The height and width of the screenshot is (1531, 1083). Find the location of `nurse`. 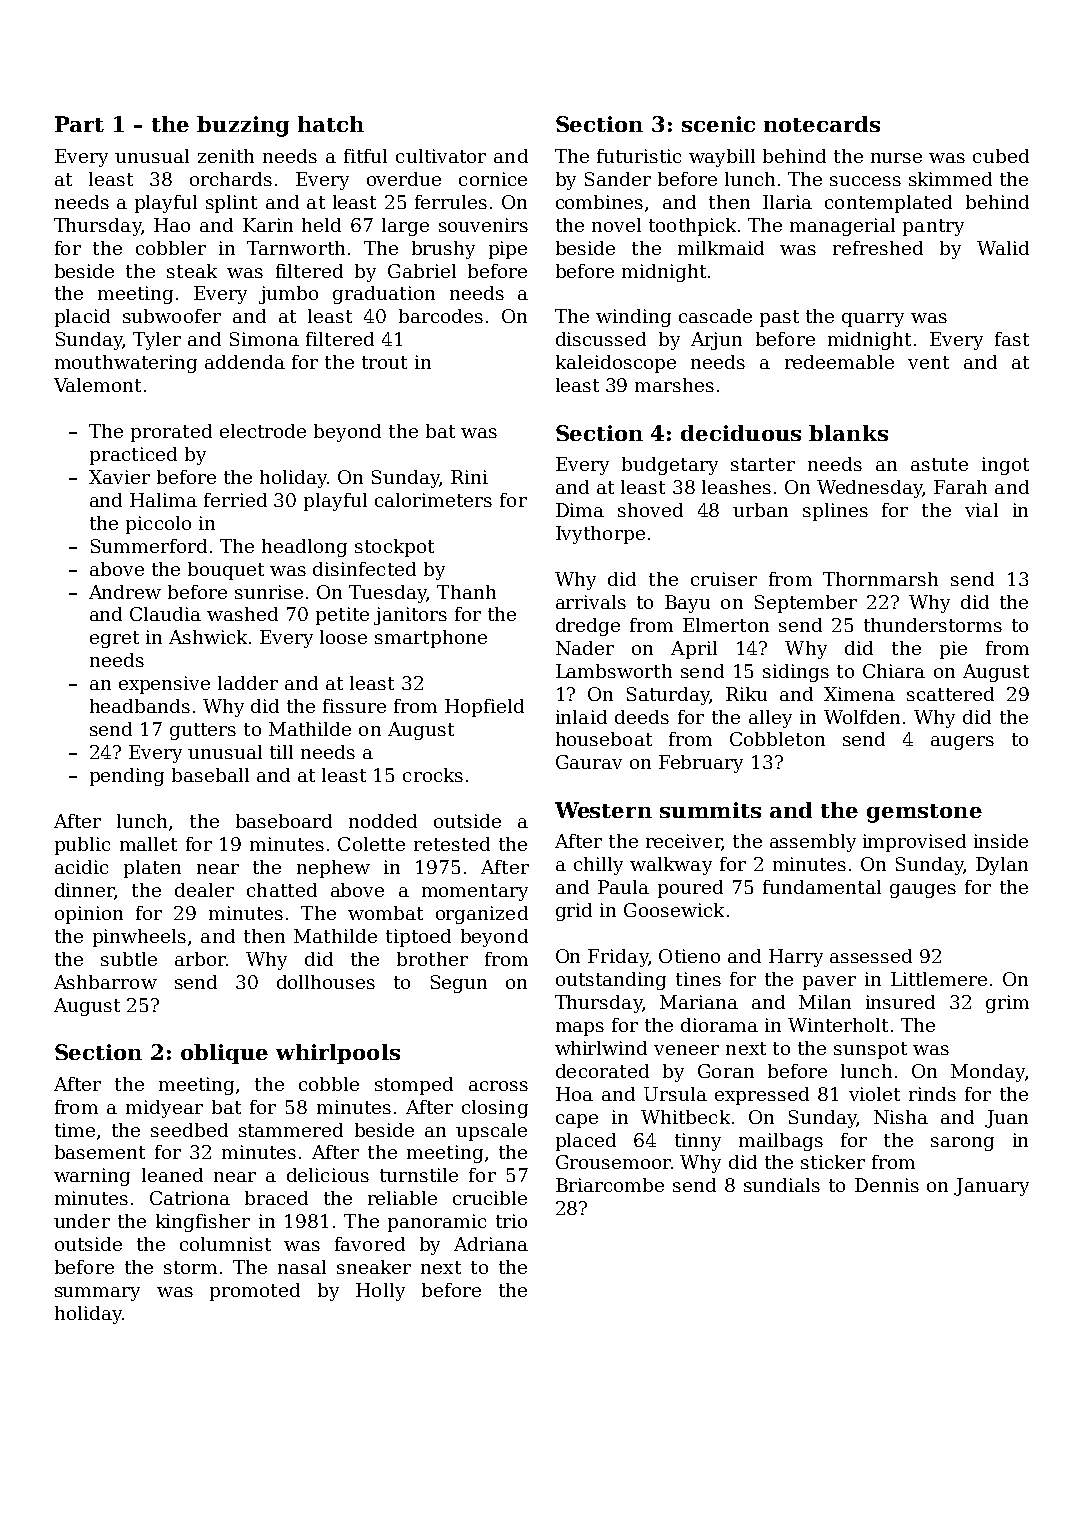

nurse is located at coordinates (896, 158).
